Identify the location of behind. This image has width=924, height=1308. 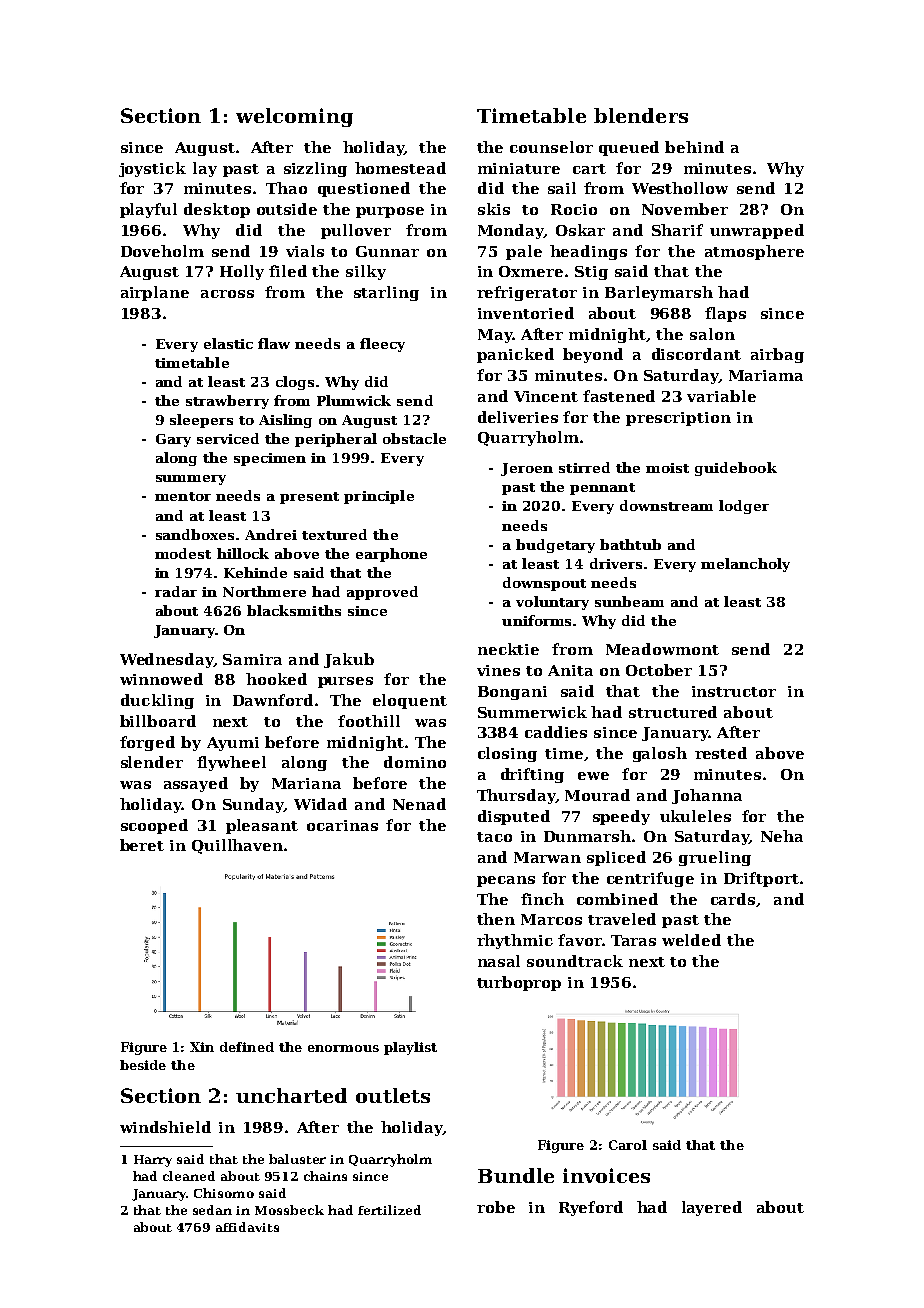
(694, 147).
